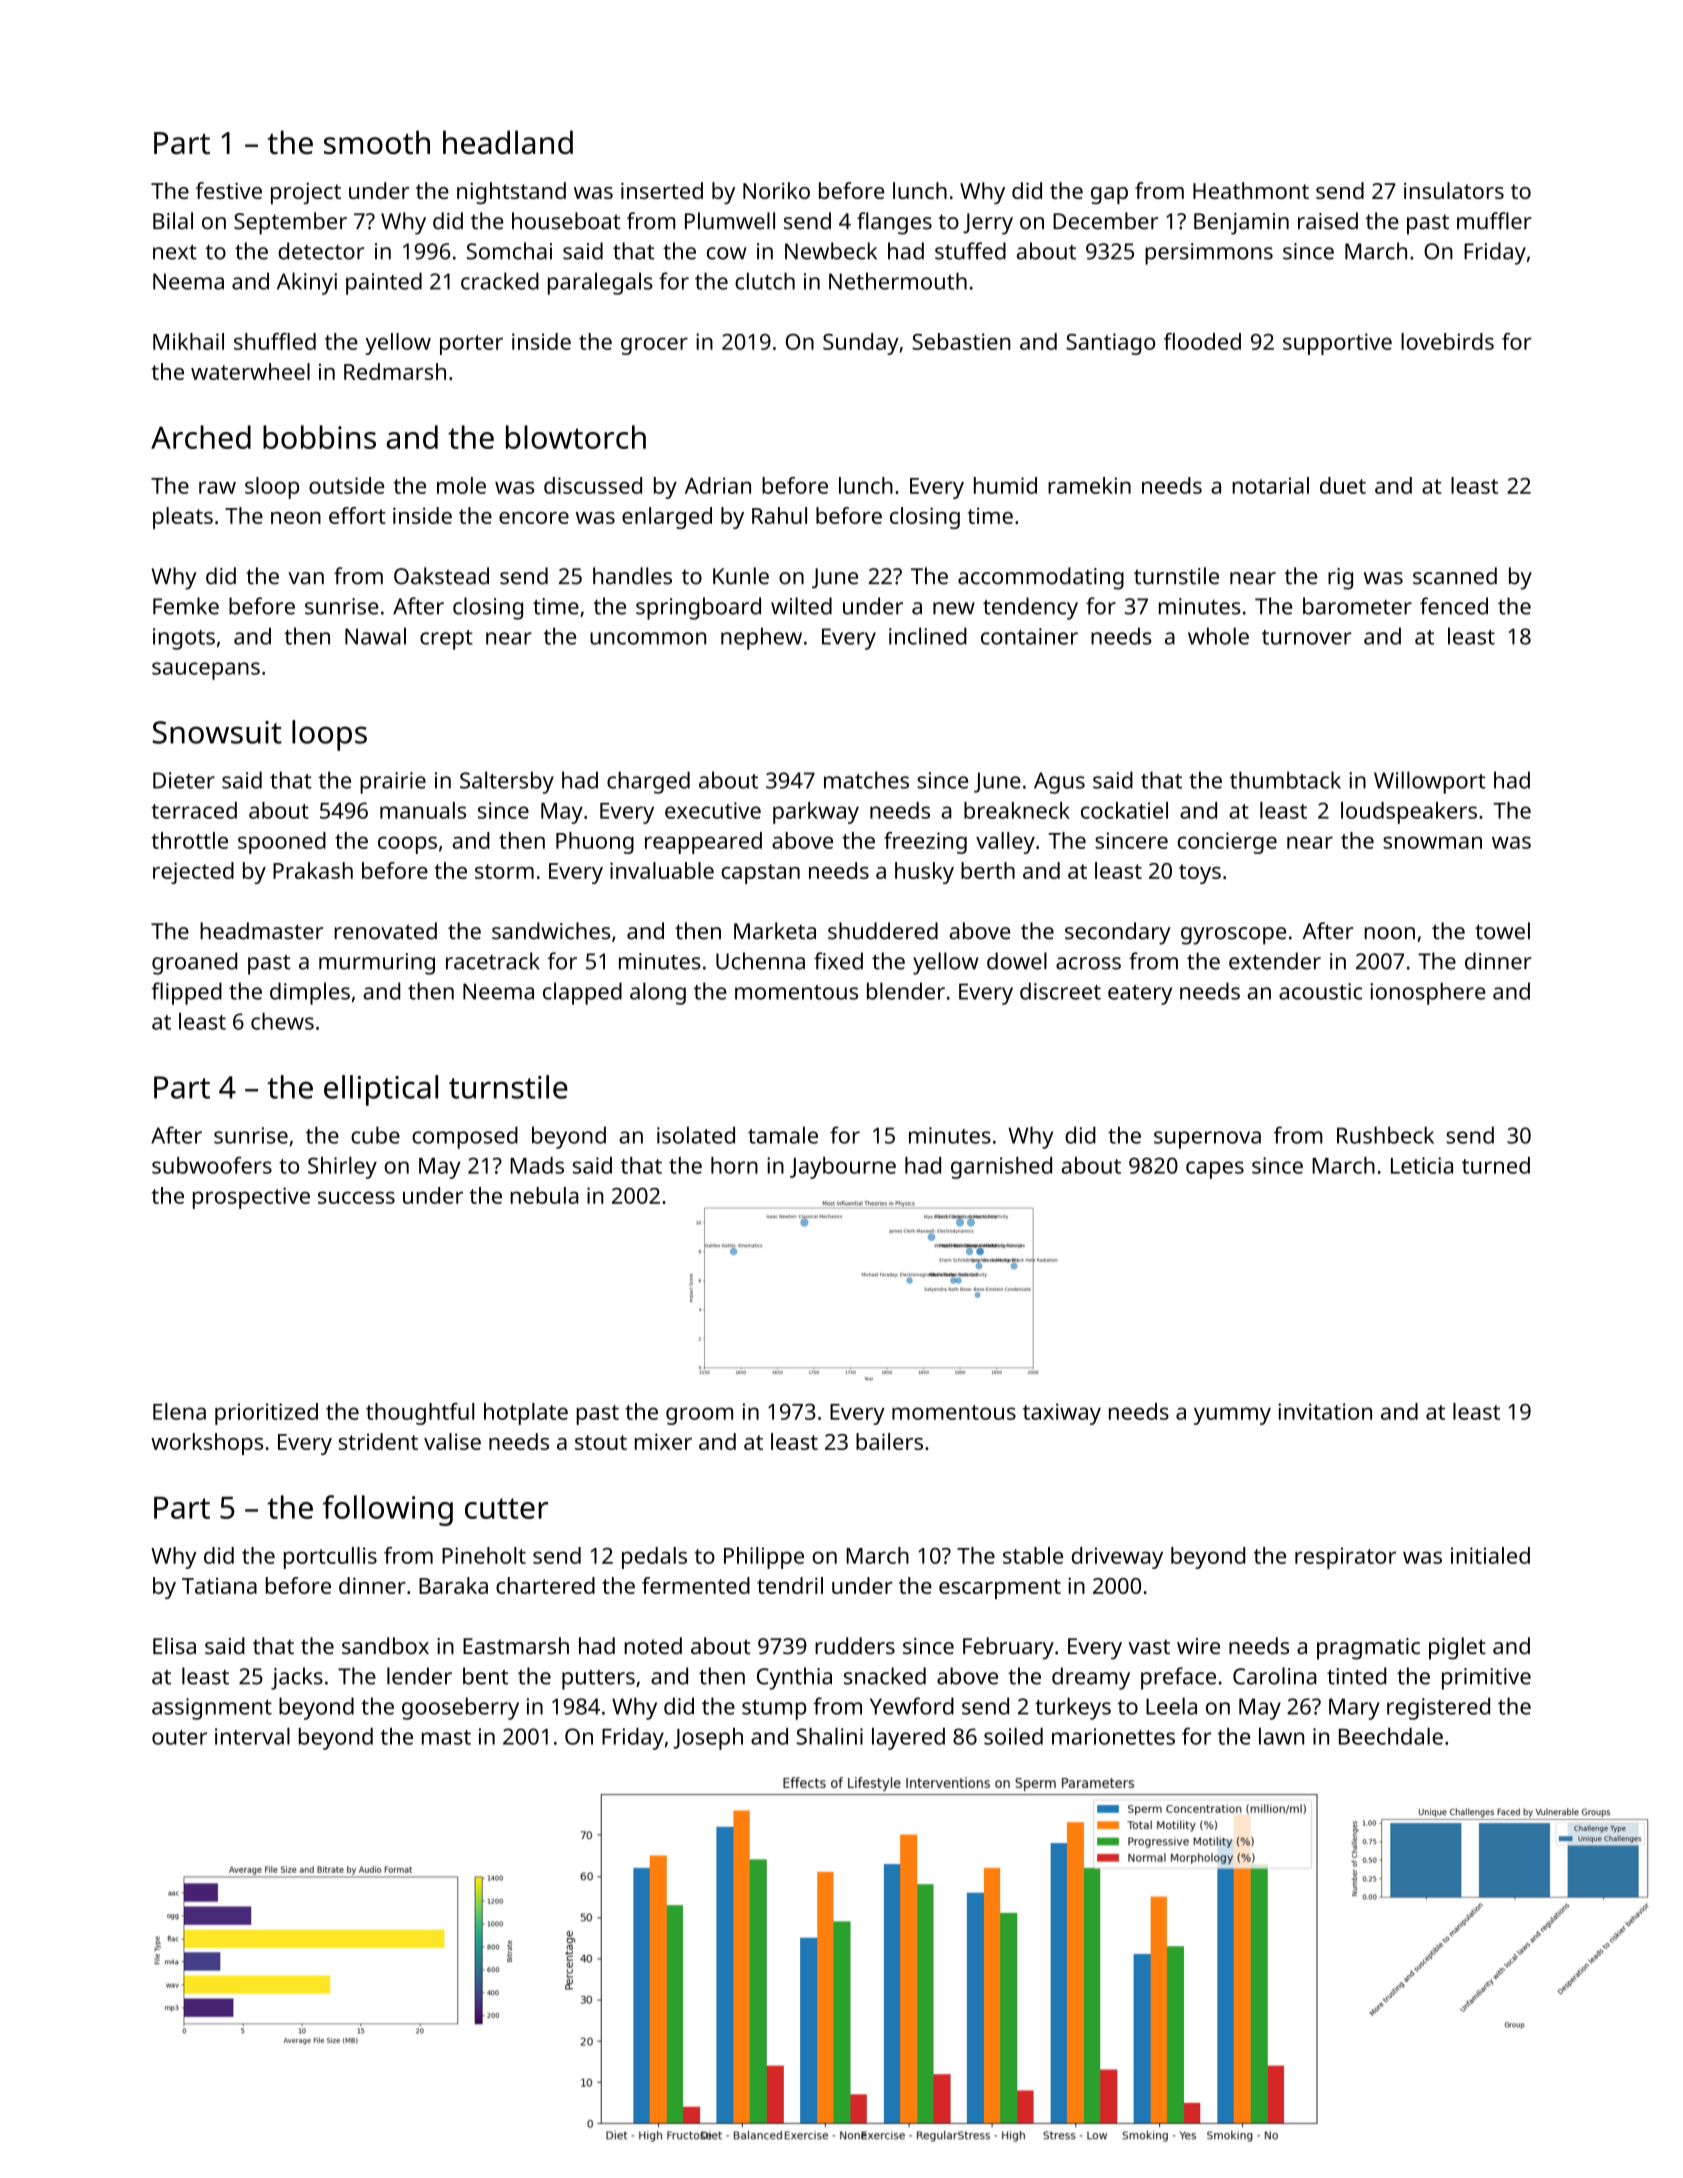  What do you see at coordinates (377, 142) in the screenshot?
I see `smooth` at bounding box center [377, 142].
